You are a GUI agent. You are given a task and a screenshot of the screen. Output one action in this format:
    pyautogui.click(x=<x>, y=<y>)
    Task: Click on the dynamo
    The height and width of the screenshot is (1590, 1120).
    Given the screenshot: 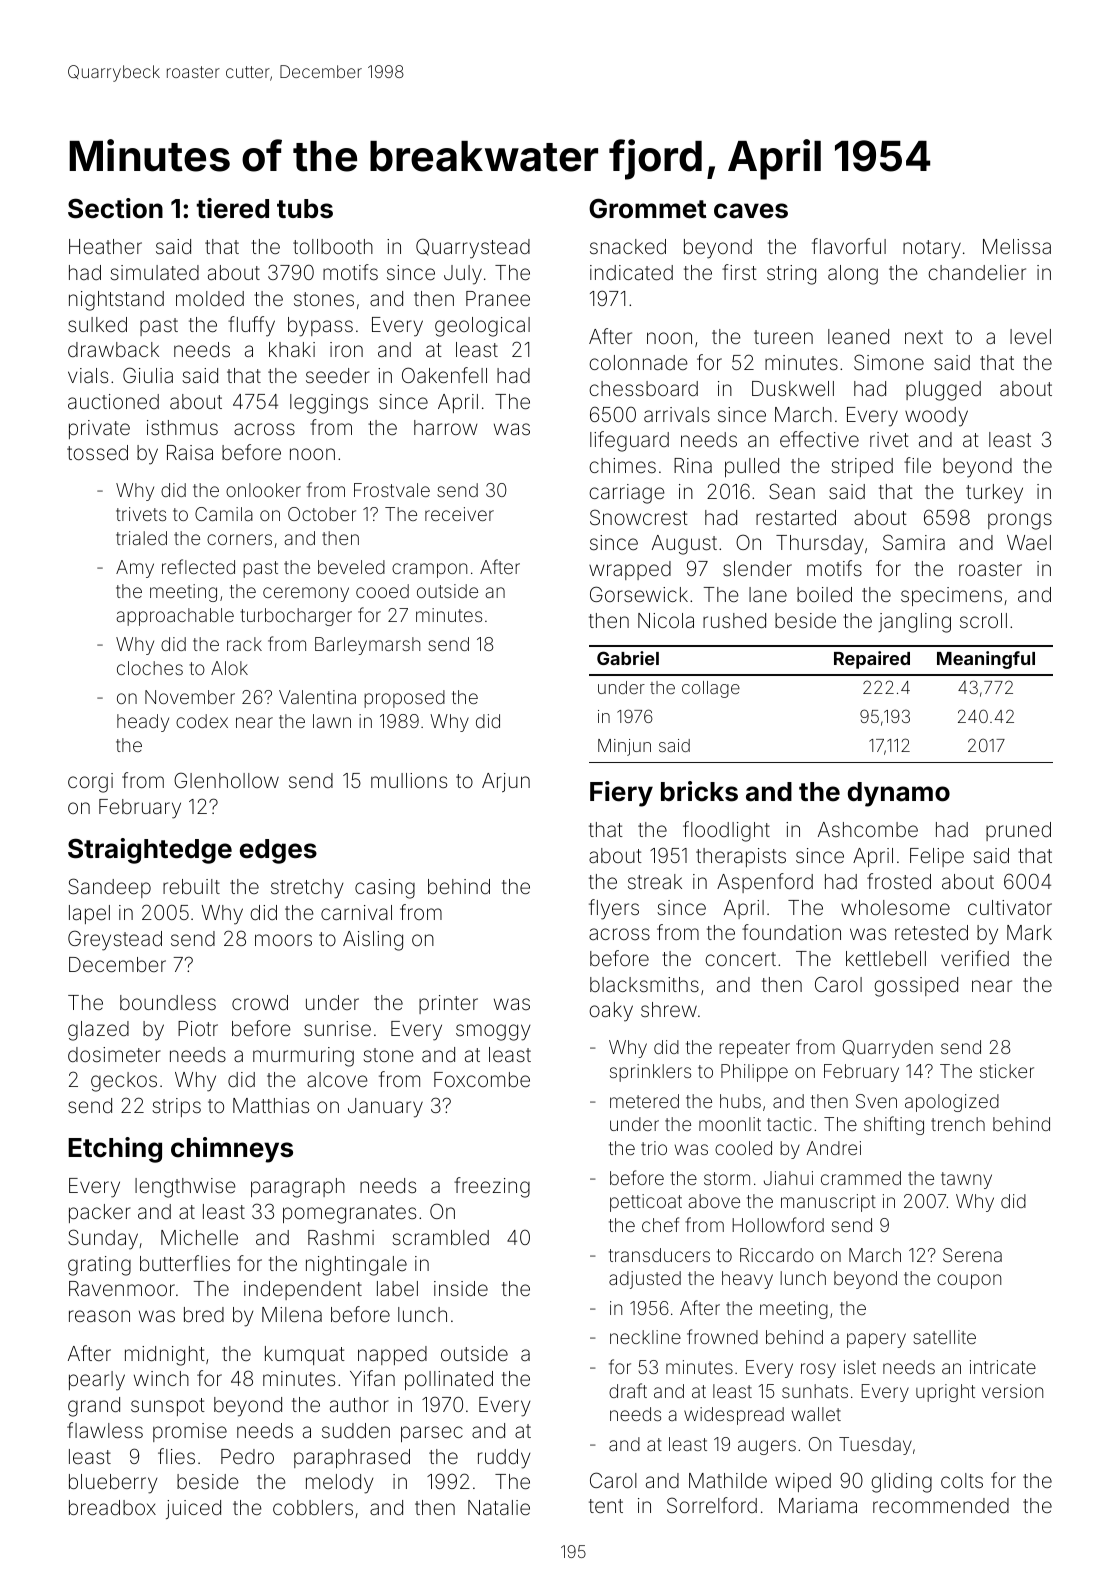 What is the action you would take?
    pyautogui.click(x=899, y=794)
